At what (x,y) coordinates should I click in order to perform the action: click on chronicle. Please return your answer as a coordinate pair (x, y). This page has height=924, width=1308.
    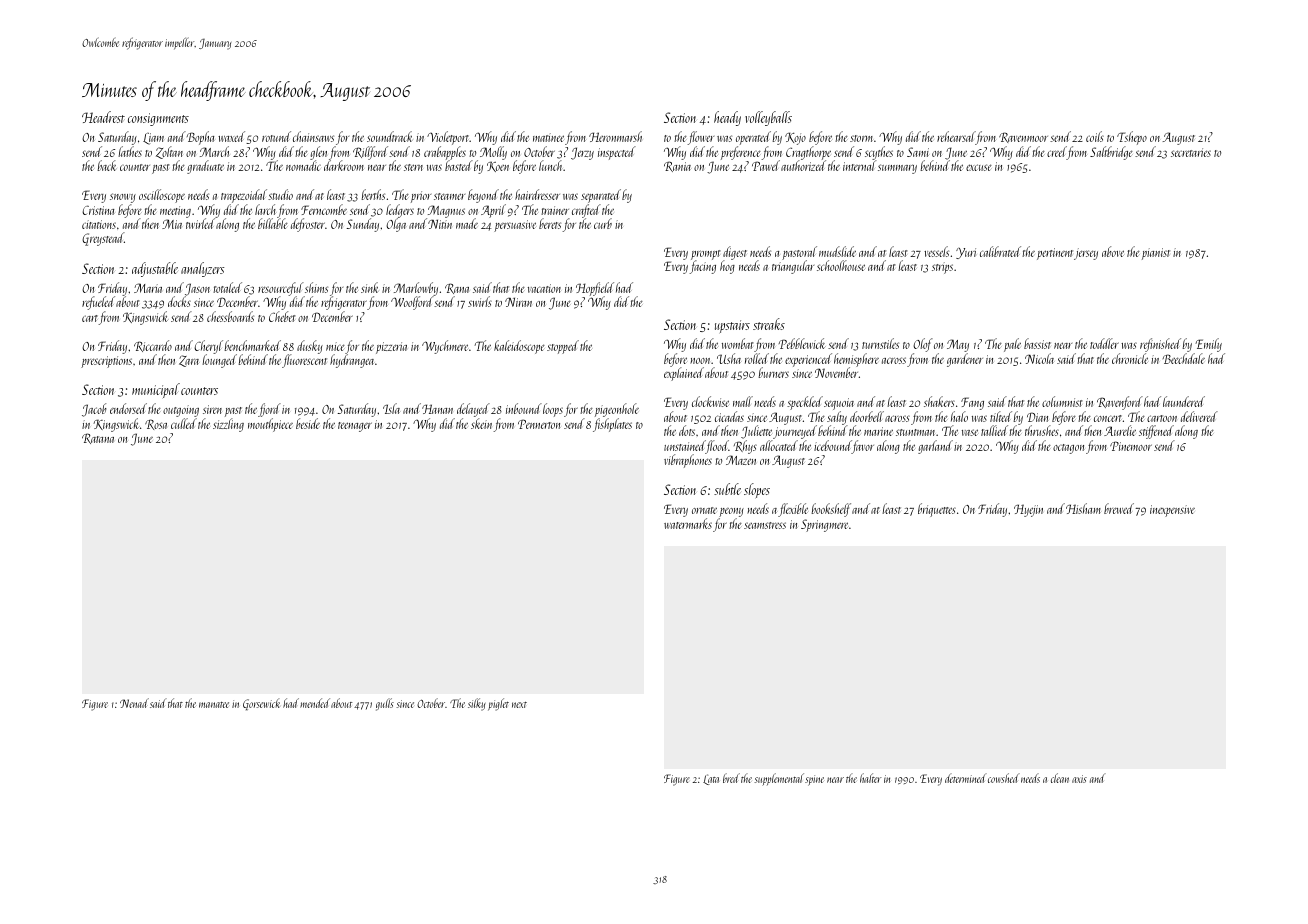
    Looking at the image, I should click on (1130, 358).
